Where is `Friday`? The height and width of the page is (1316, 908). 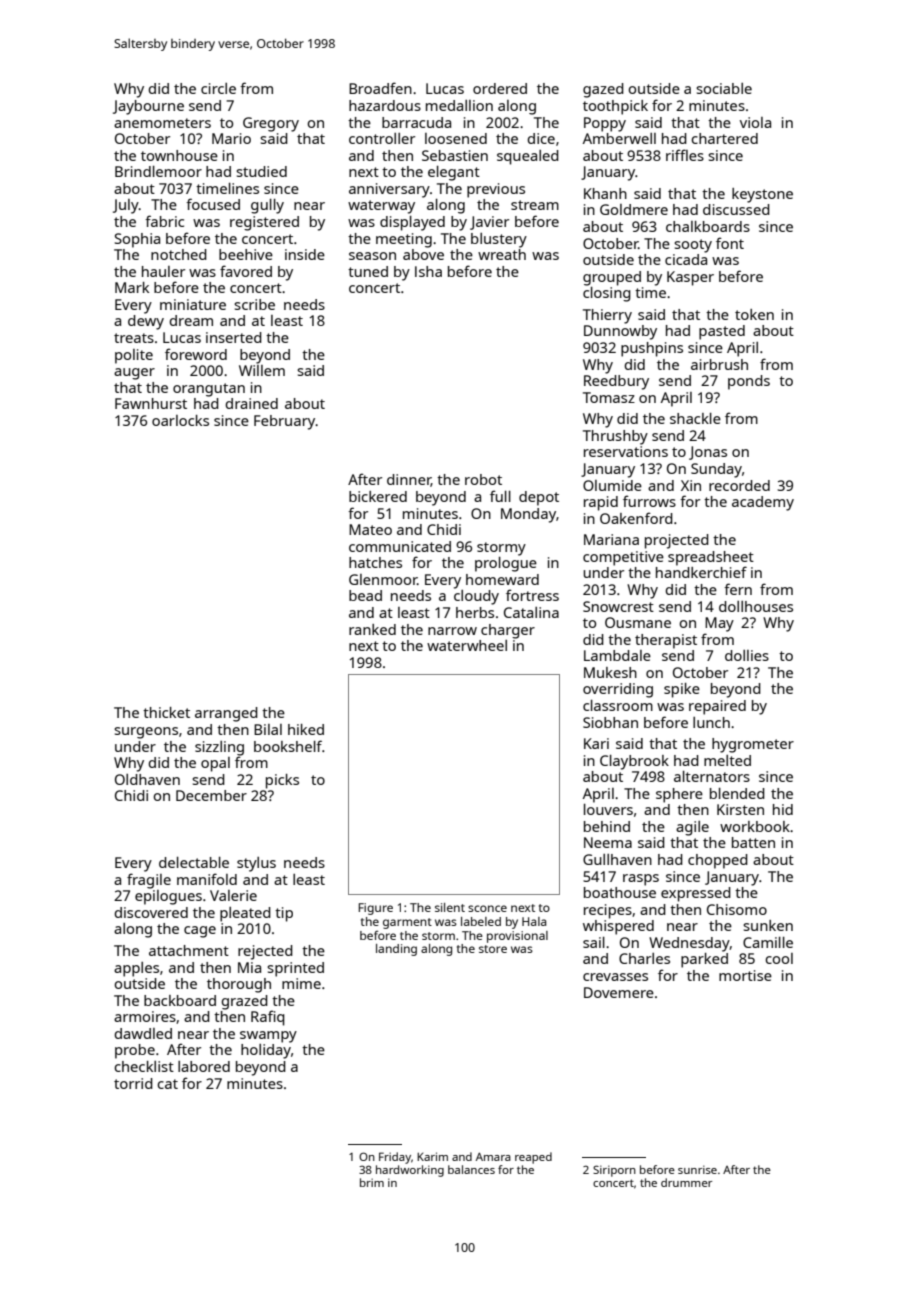 Friday is located at coordinates (395, 1158).
